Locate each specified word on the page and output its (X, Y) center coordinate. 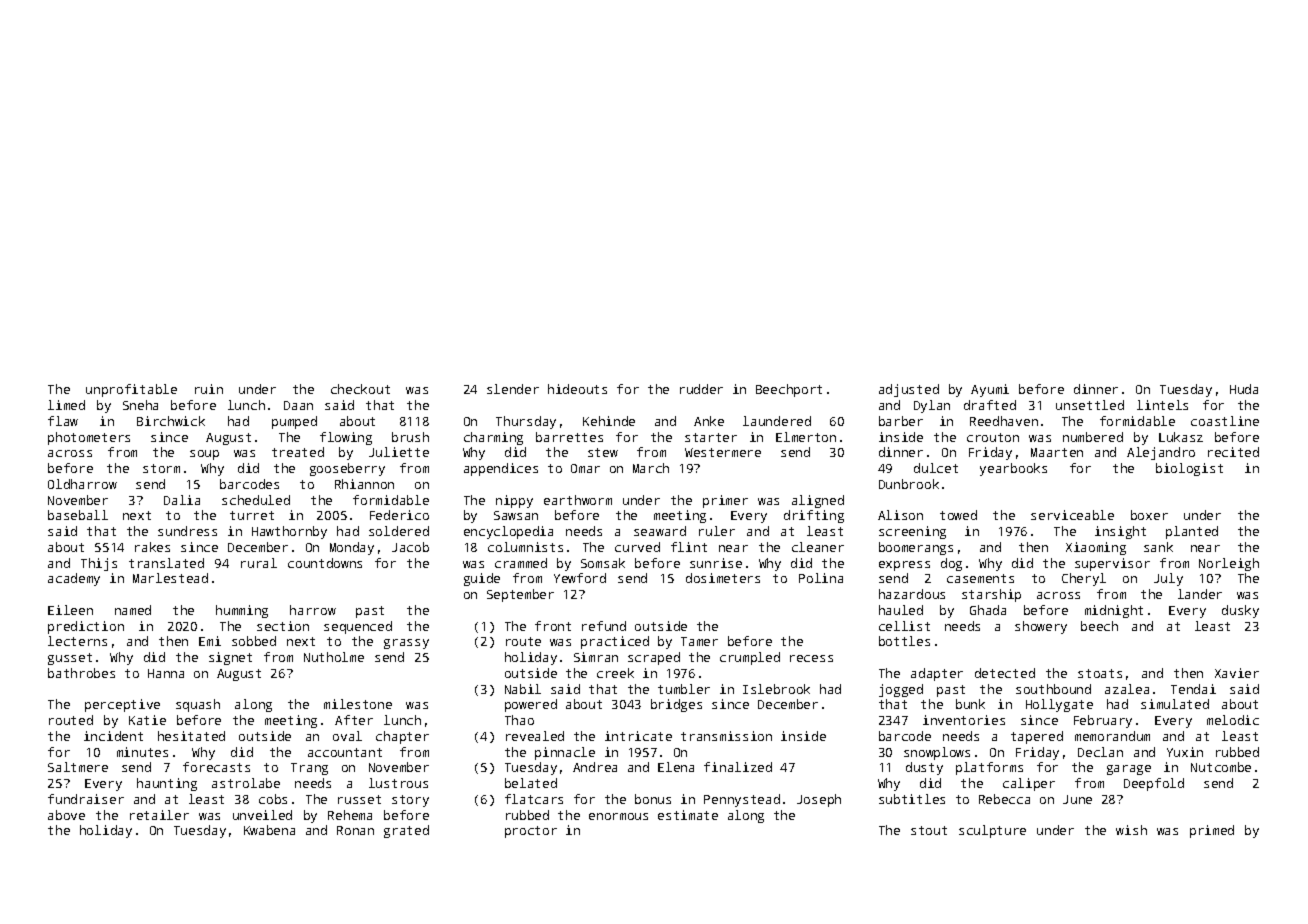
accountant (345, 752)
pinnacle (565, 753)
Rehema (350, 815)
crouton (993, 437)
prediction (86, 627)
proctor (531, 832)
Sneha (140, 405)
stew (603, 452)
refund (604, 626)
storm (161, 468)
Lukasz (1181, 437)
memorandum (1112, 736)
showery (1041, 627)
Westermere (723, 452)
